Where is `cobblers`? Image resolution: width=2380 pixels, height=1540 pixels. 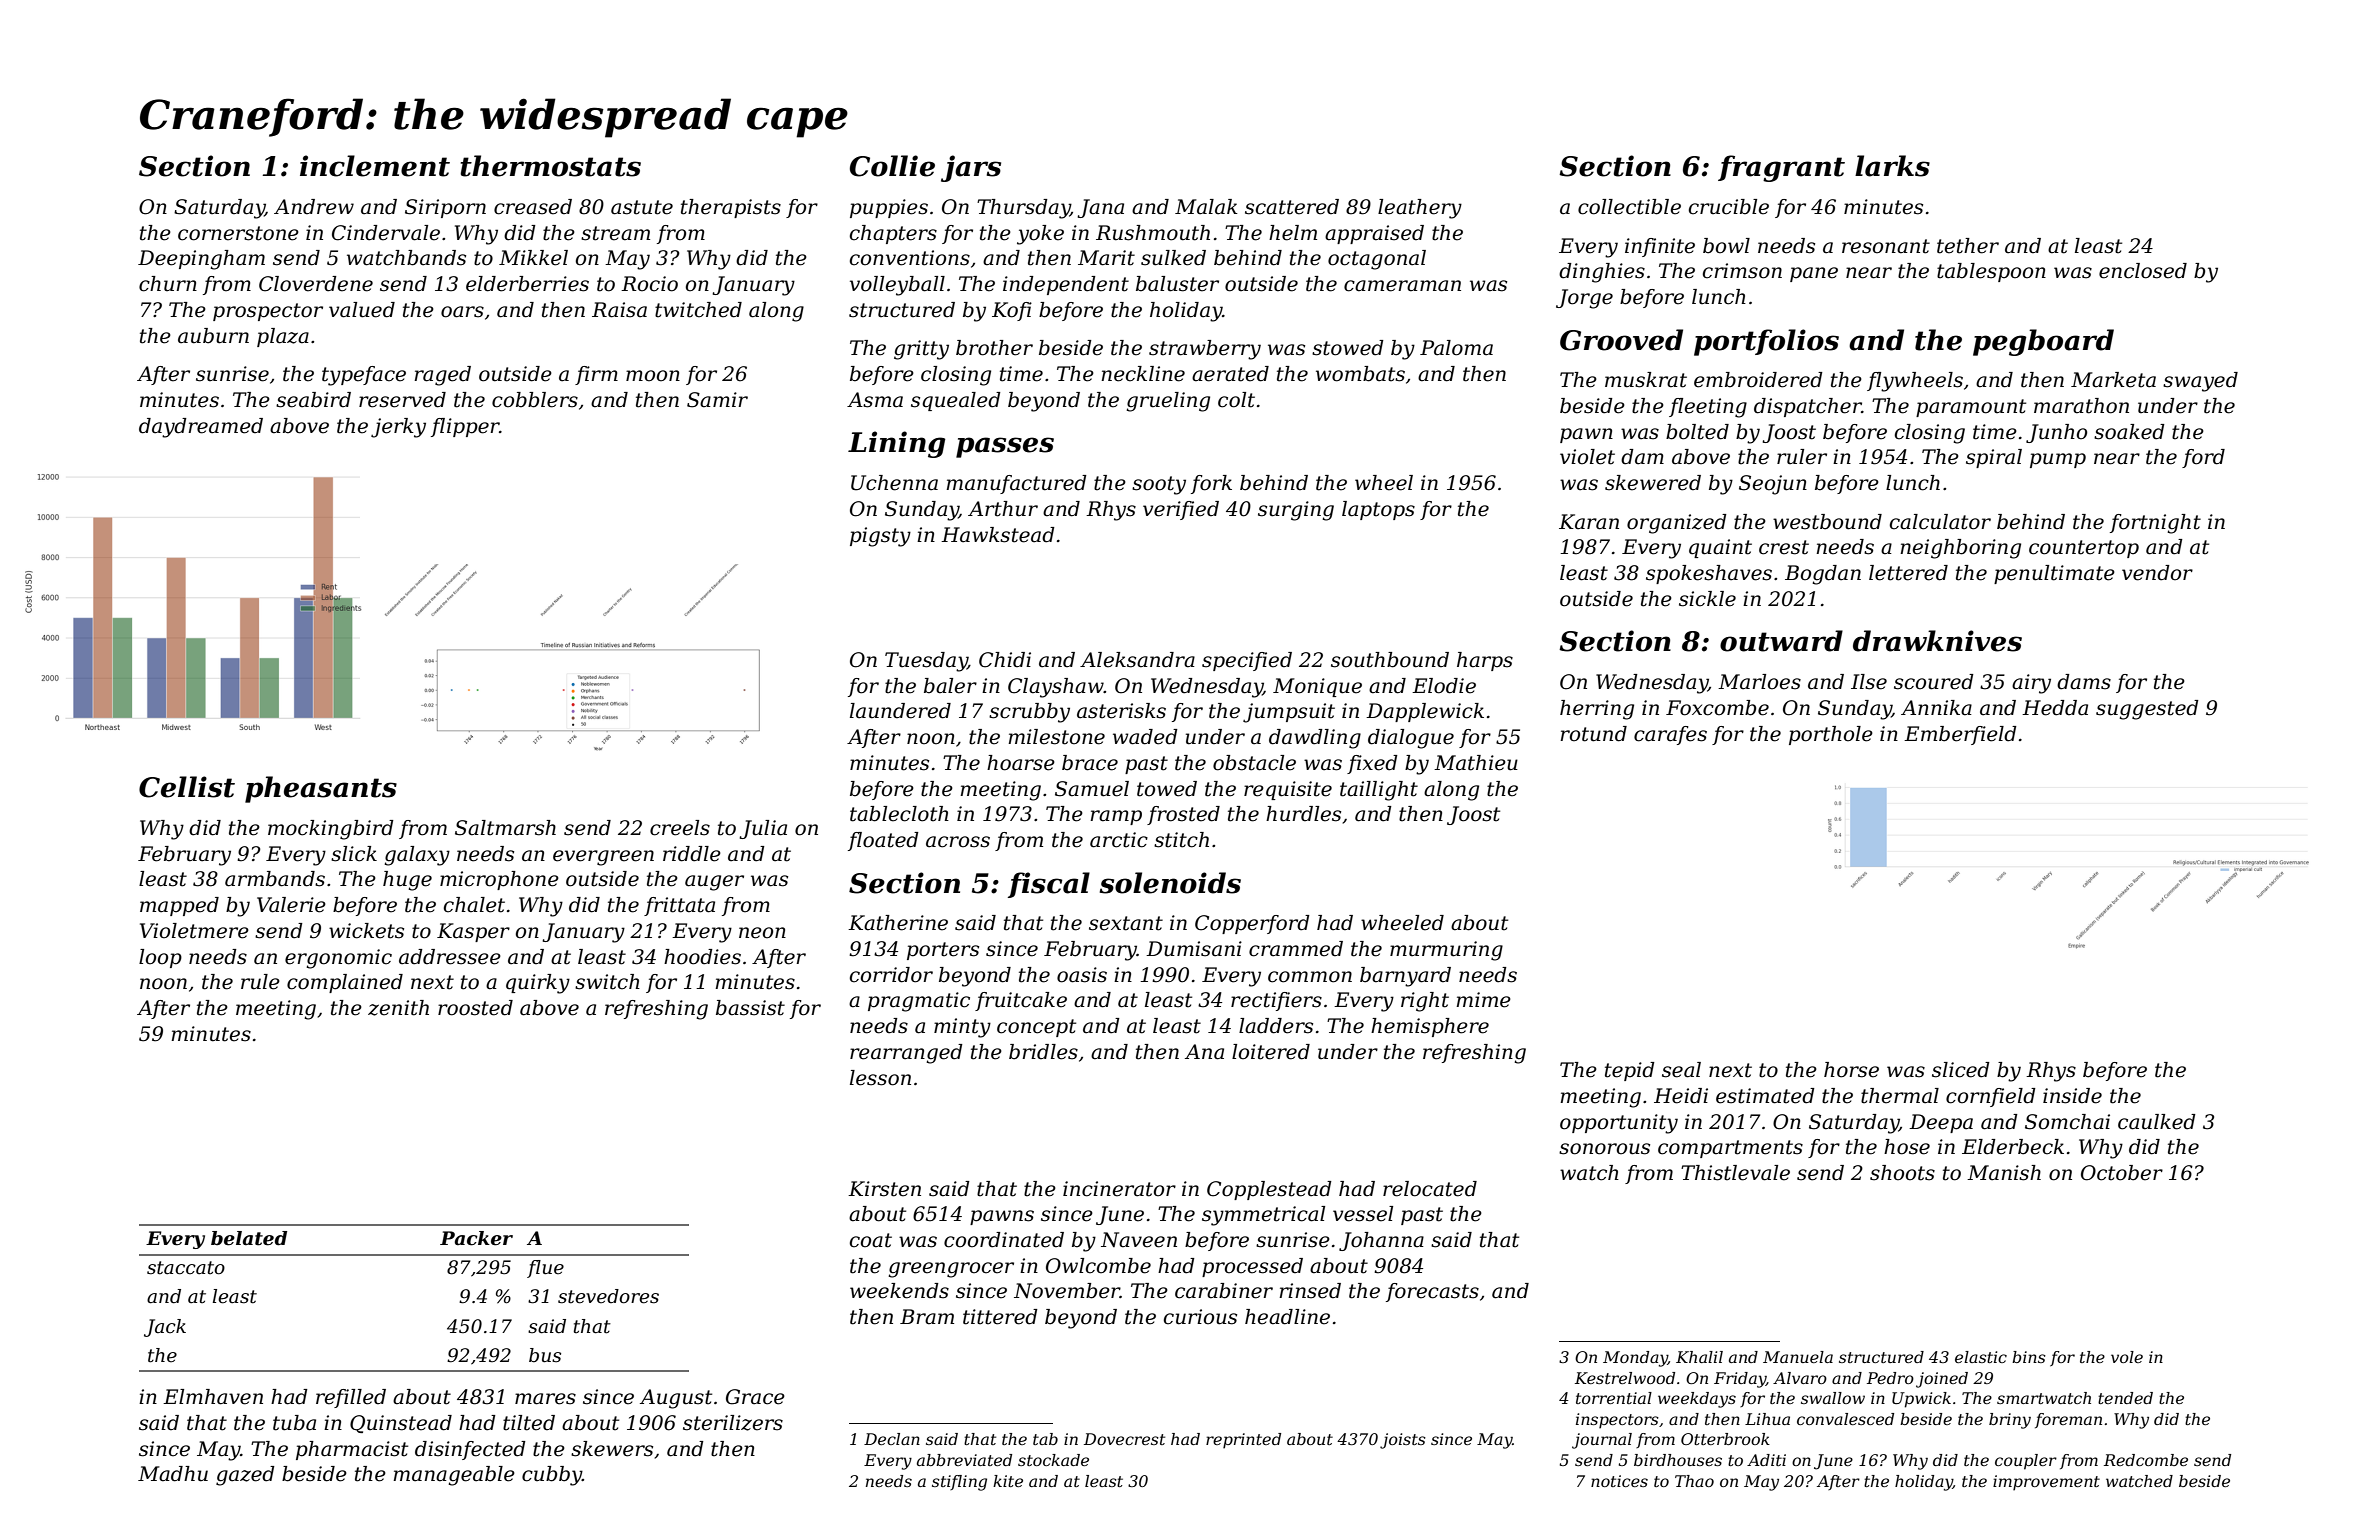
cobblers is located at coordinates (535, 400).
